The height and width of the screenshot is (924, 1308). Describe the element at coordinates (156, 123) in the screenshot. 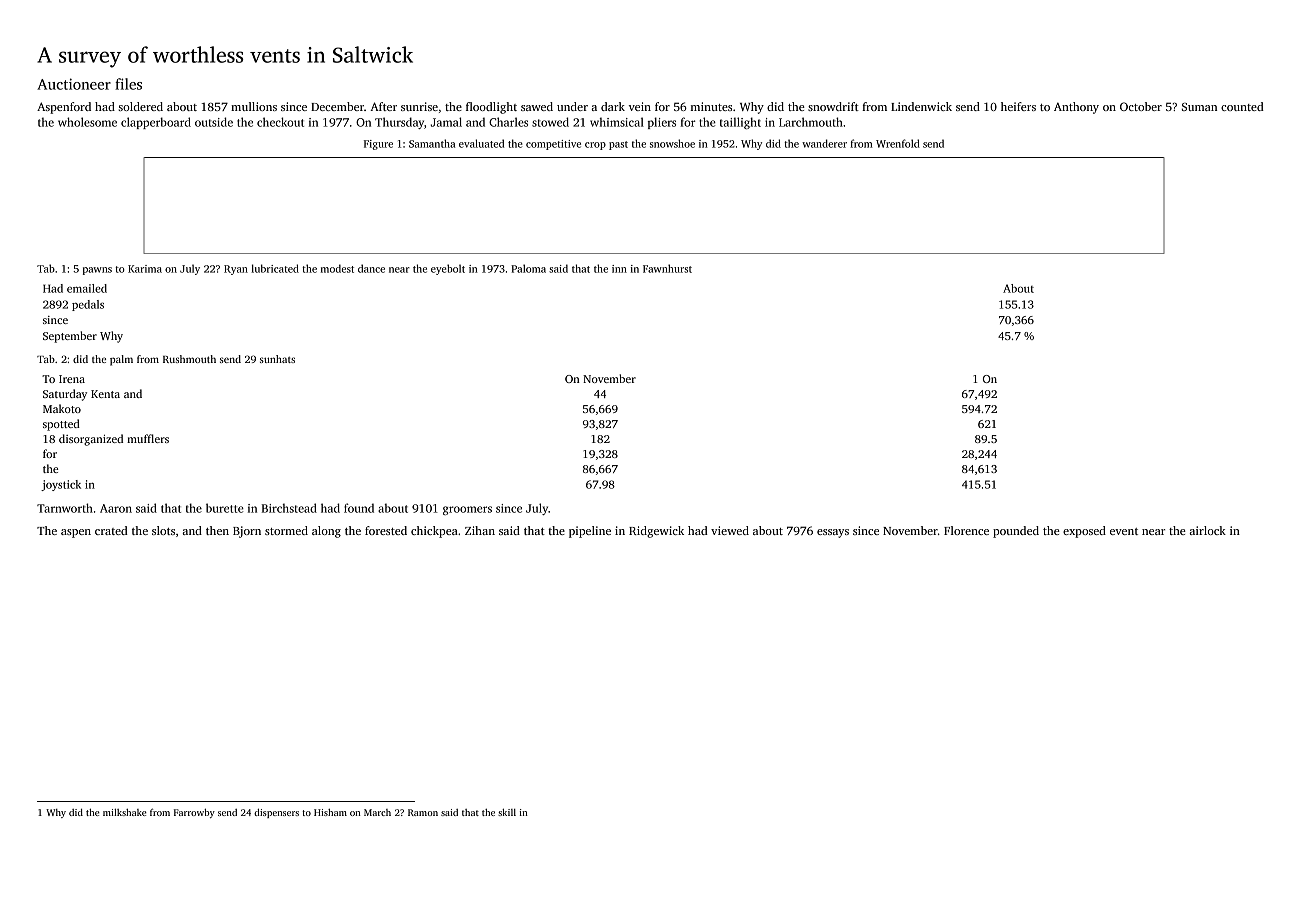

I see `clapperboard` at that location.
